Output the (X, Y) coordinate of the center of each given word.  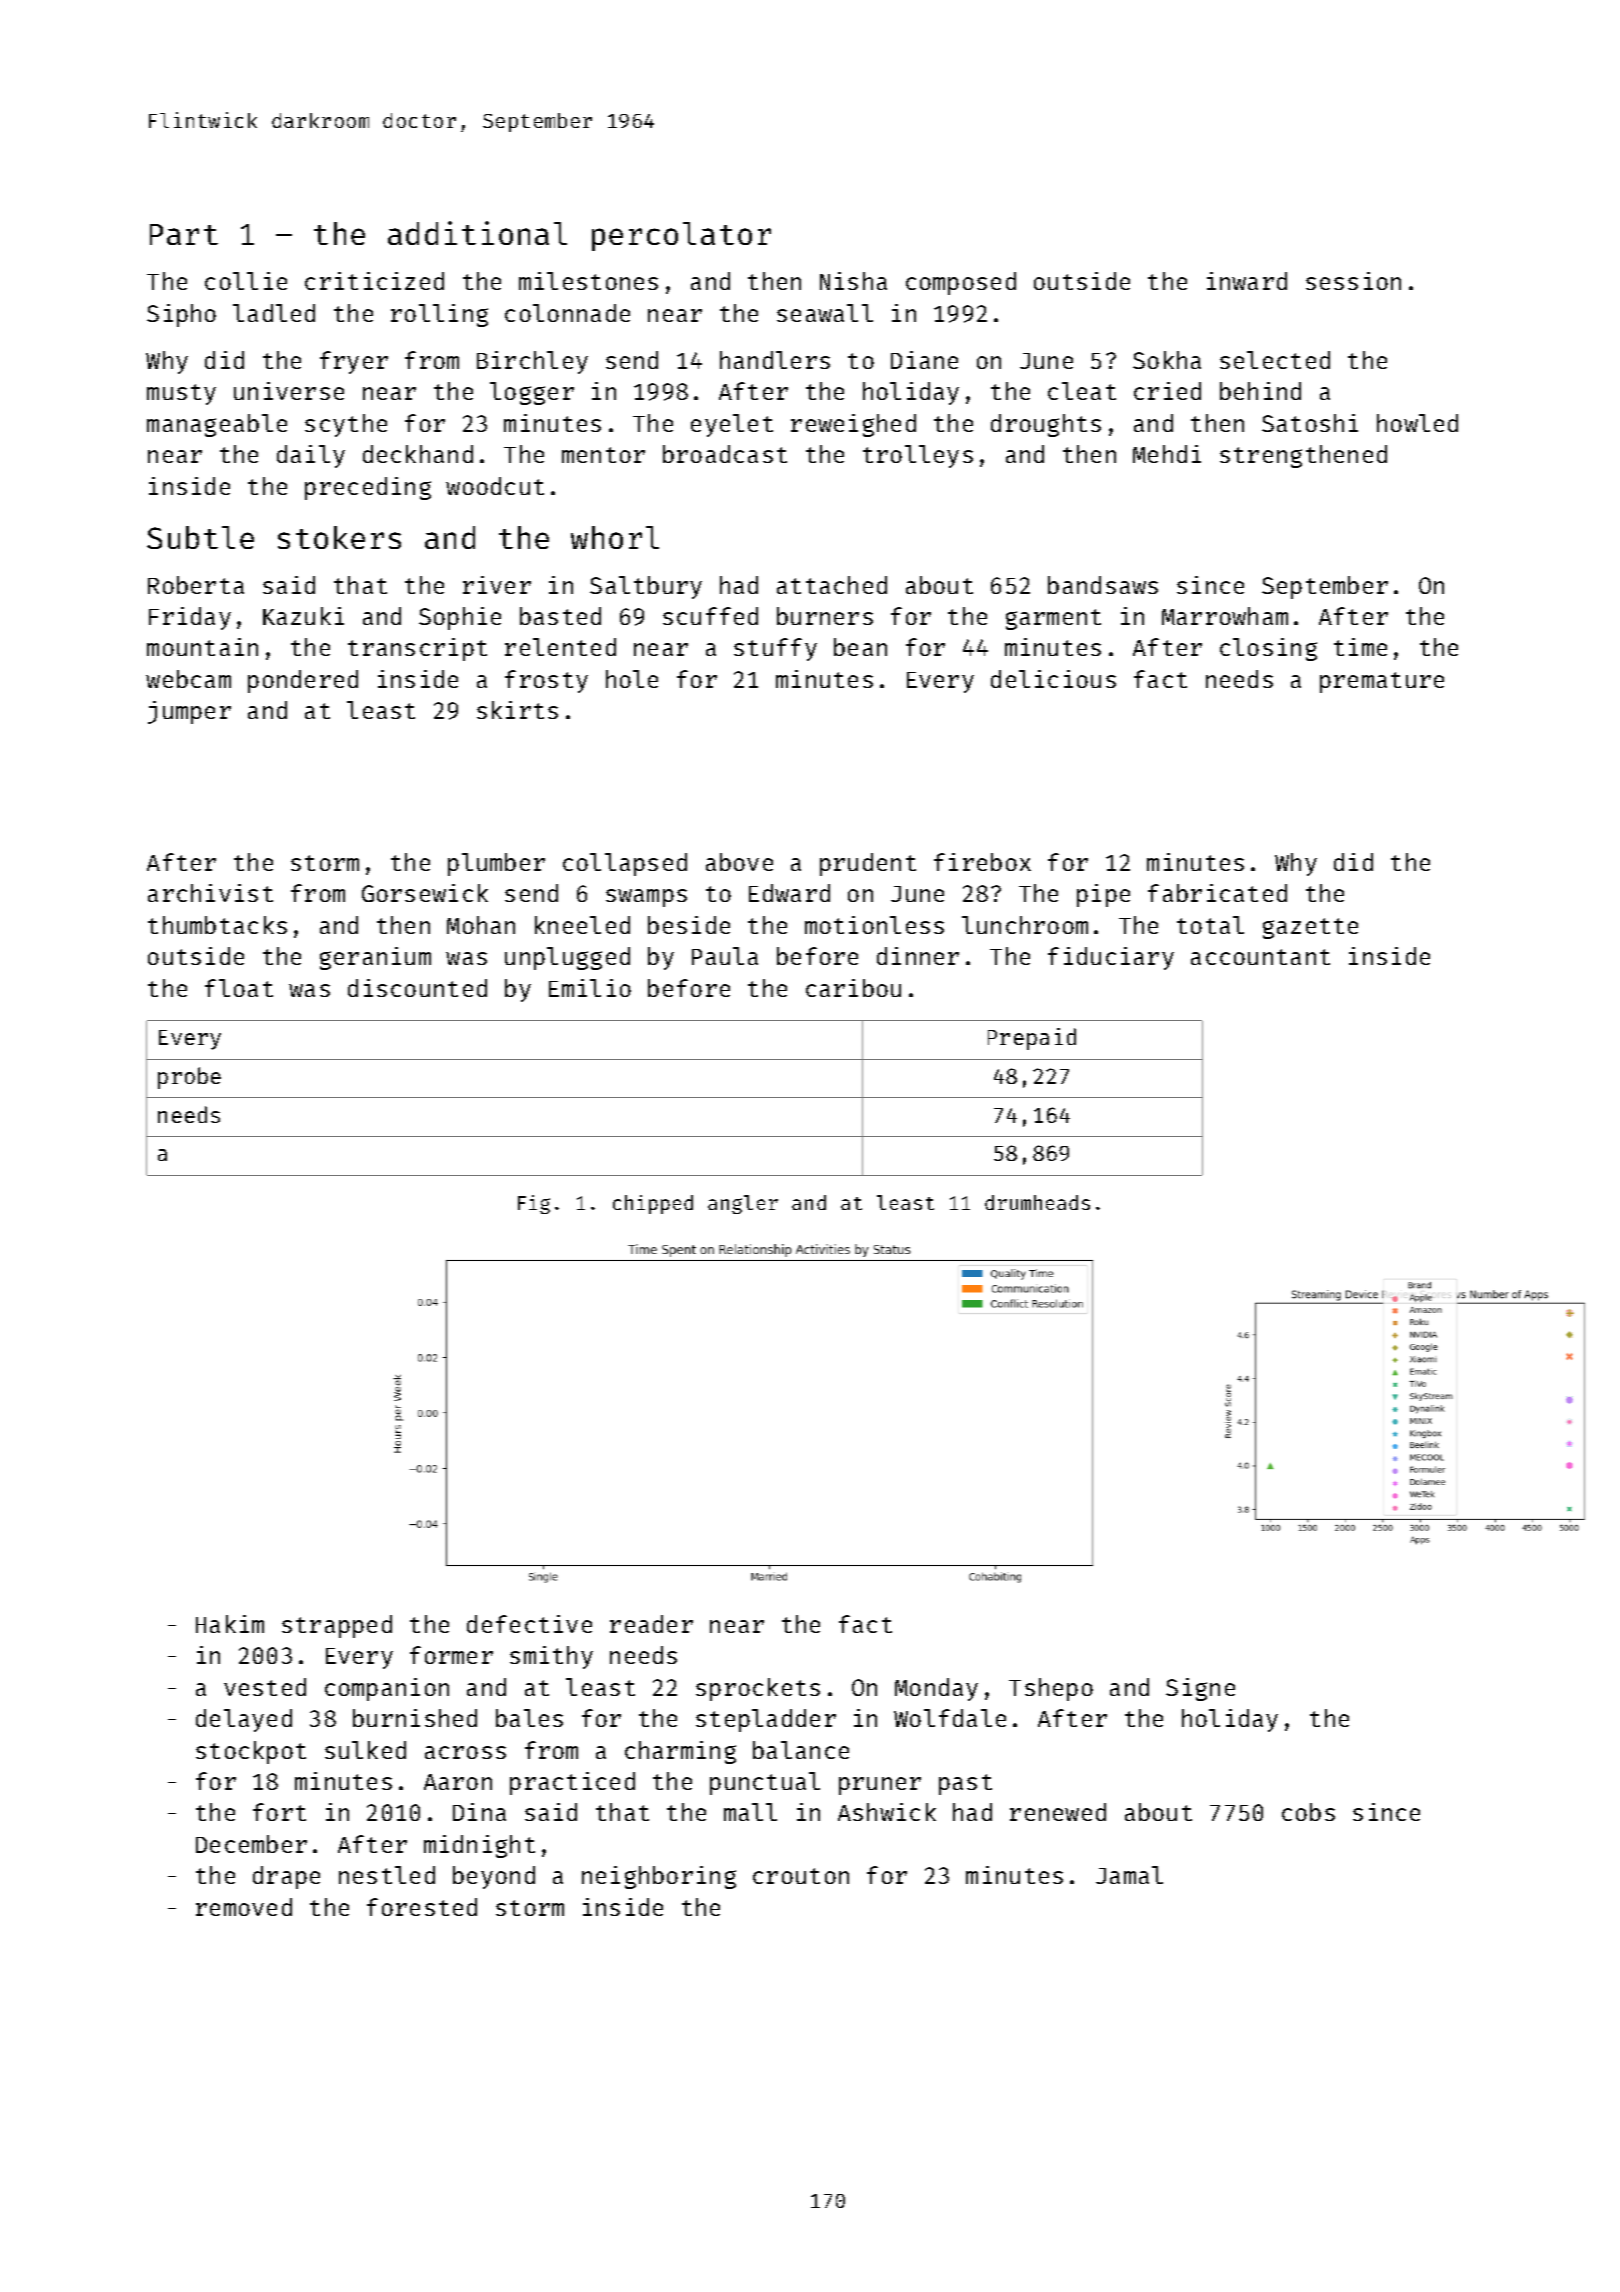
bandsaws (1103, 585)
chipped (653, 1204)
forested (422, 1907)
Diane (924, 360)
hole (632, 679)
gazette (1310, 928)
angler (743, 1204)
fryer (354, 362)
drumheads (1037, 1202)
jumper (189, 712)
